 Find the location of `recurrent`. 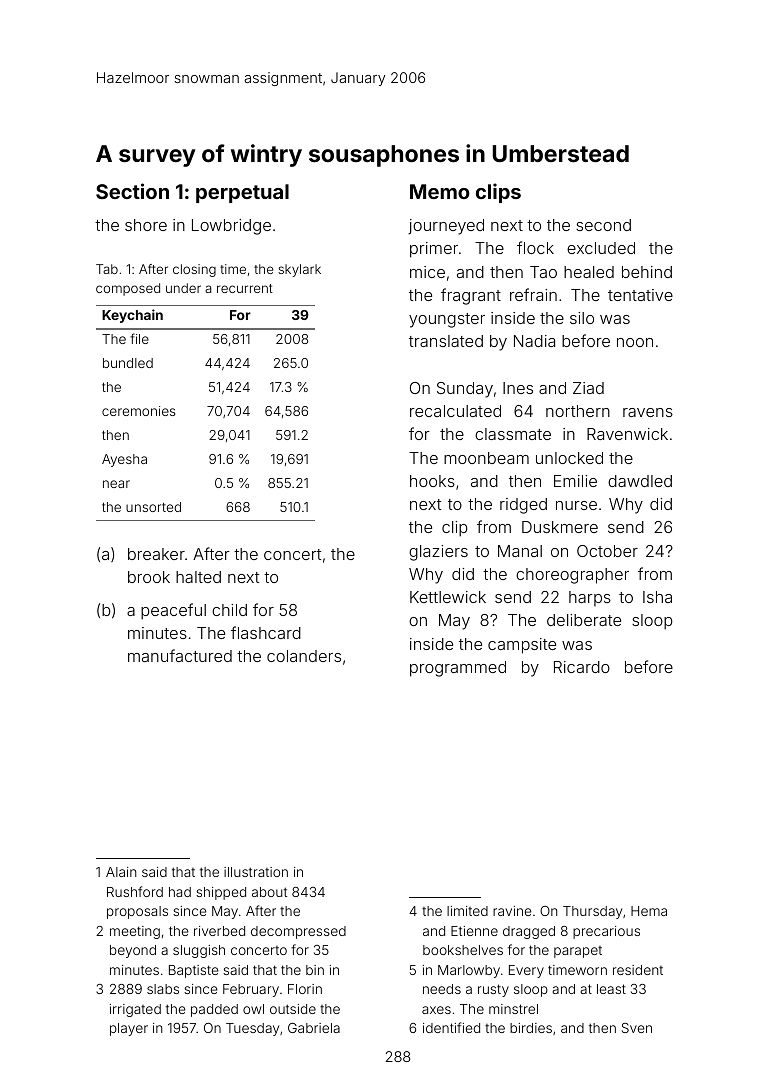

recurrent is located at coordinates (245, 288).
